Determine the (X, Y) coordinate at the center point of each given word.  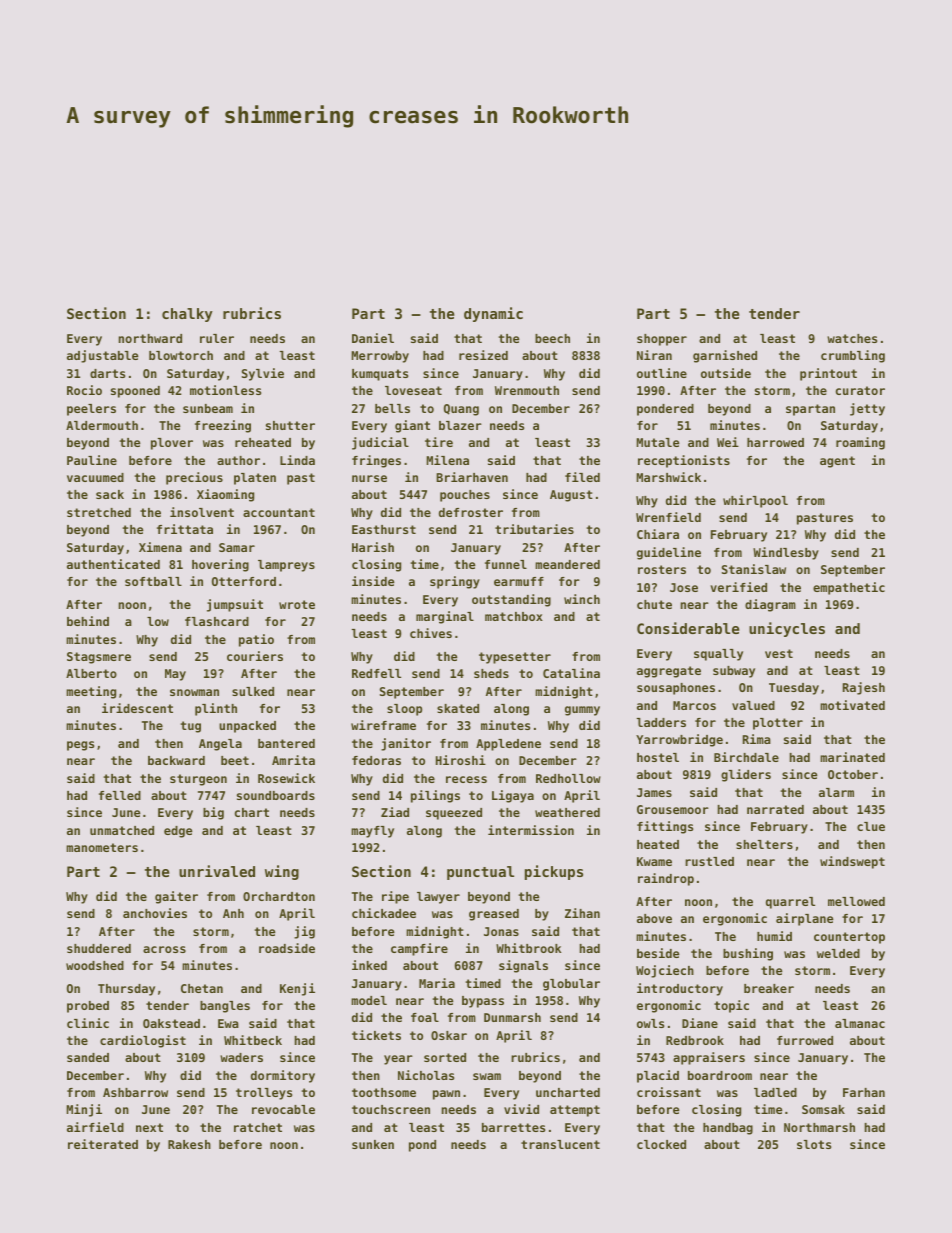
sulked (253, 691)
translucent (560, 1144)
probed (88, 1007)
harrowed (775, 442)
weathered (567, 812)
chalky (187, 315)
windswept (852, 862)
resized (483, 355)
